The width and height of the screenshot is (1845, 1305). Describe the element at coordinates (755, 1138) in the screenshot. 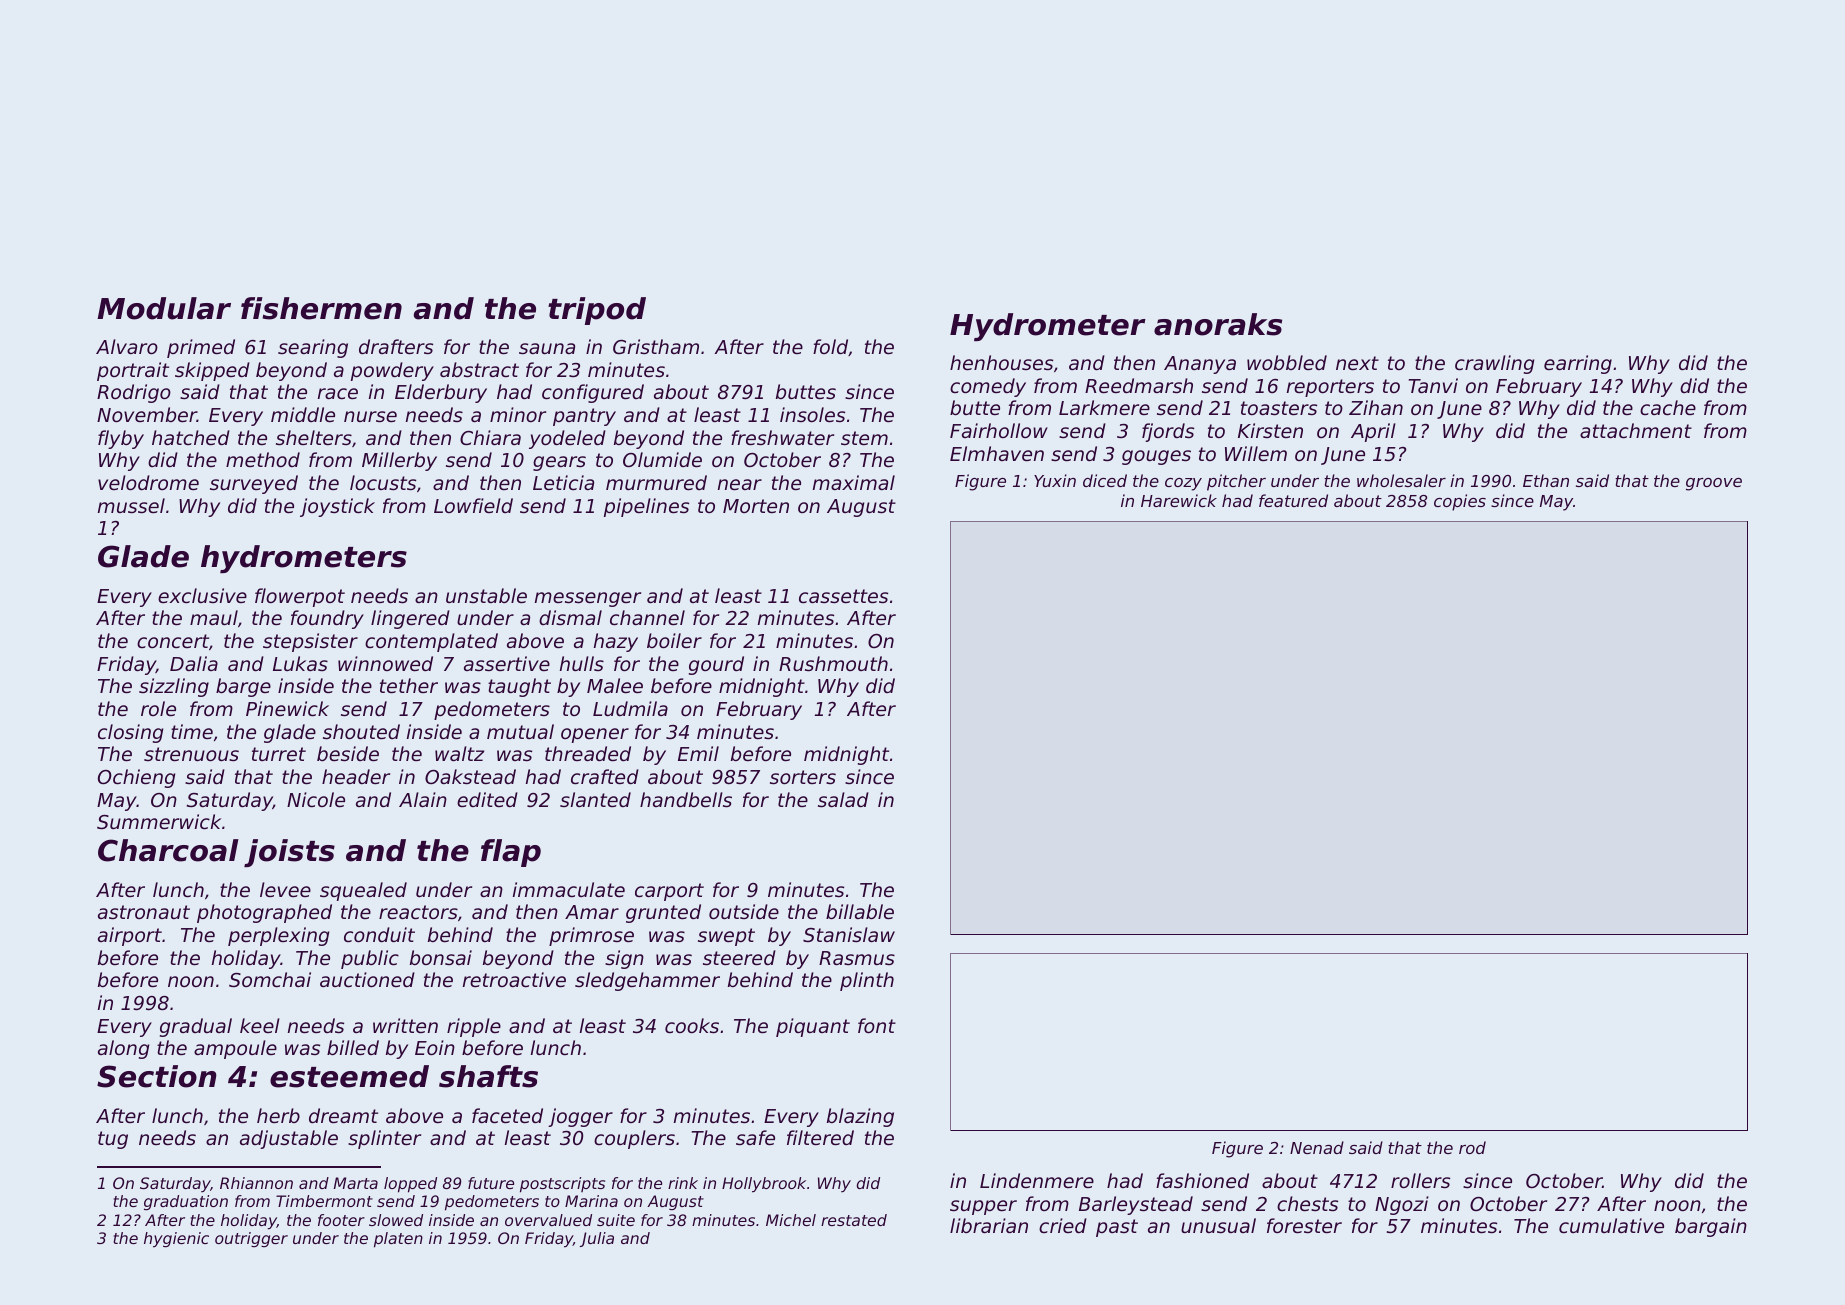

I see `safe` at that location.
